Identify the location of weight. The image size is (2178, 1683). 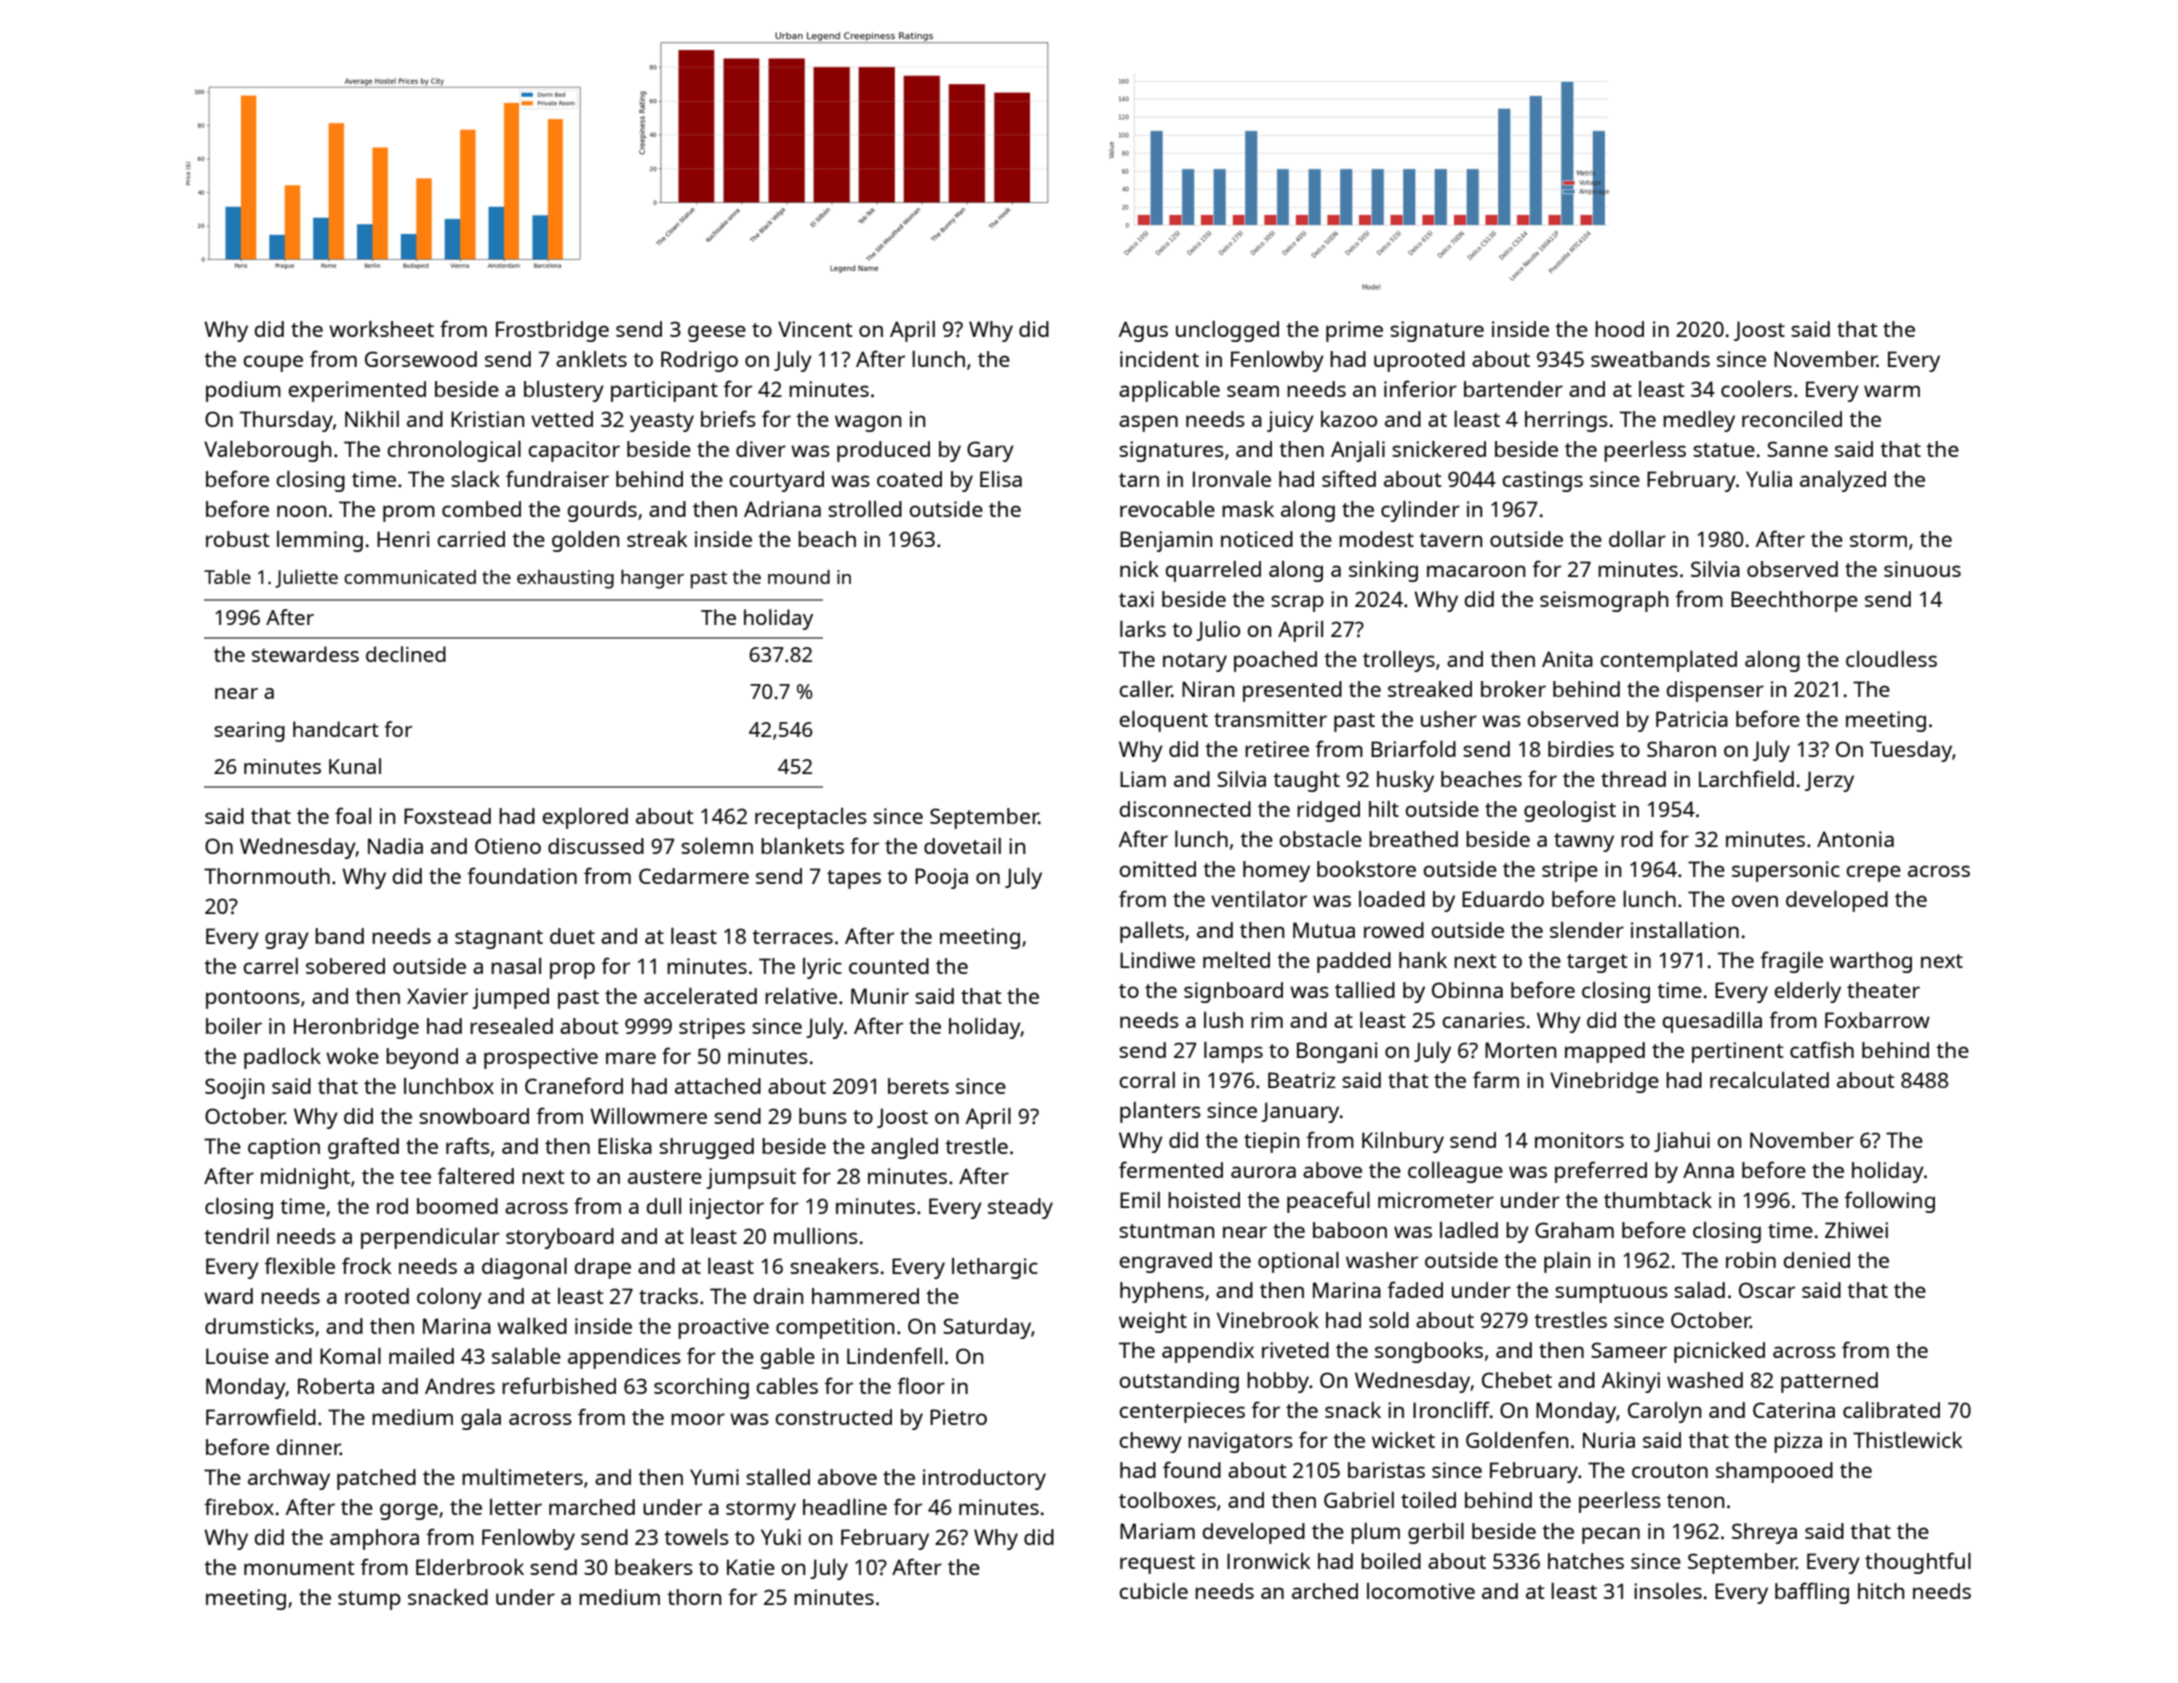
(1153, 1322).
